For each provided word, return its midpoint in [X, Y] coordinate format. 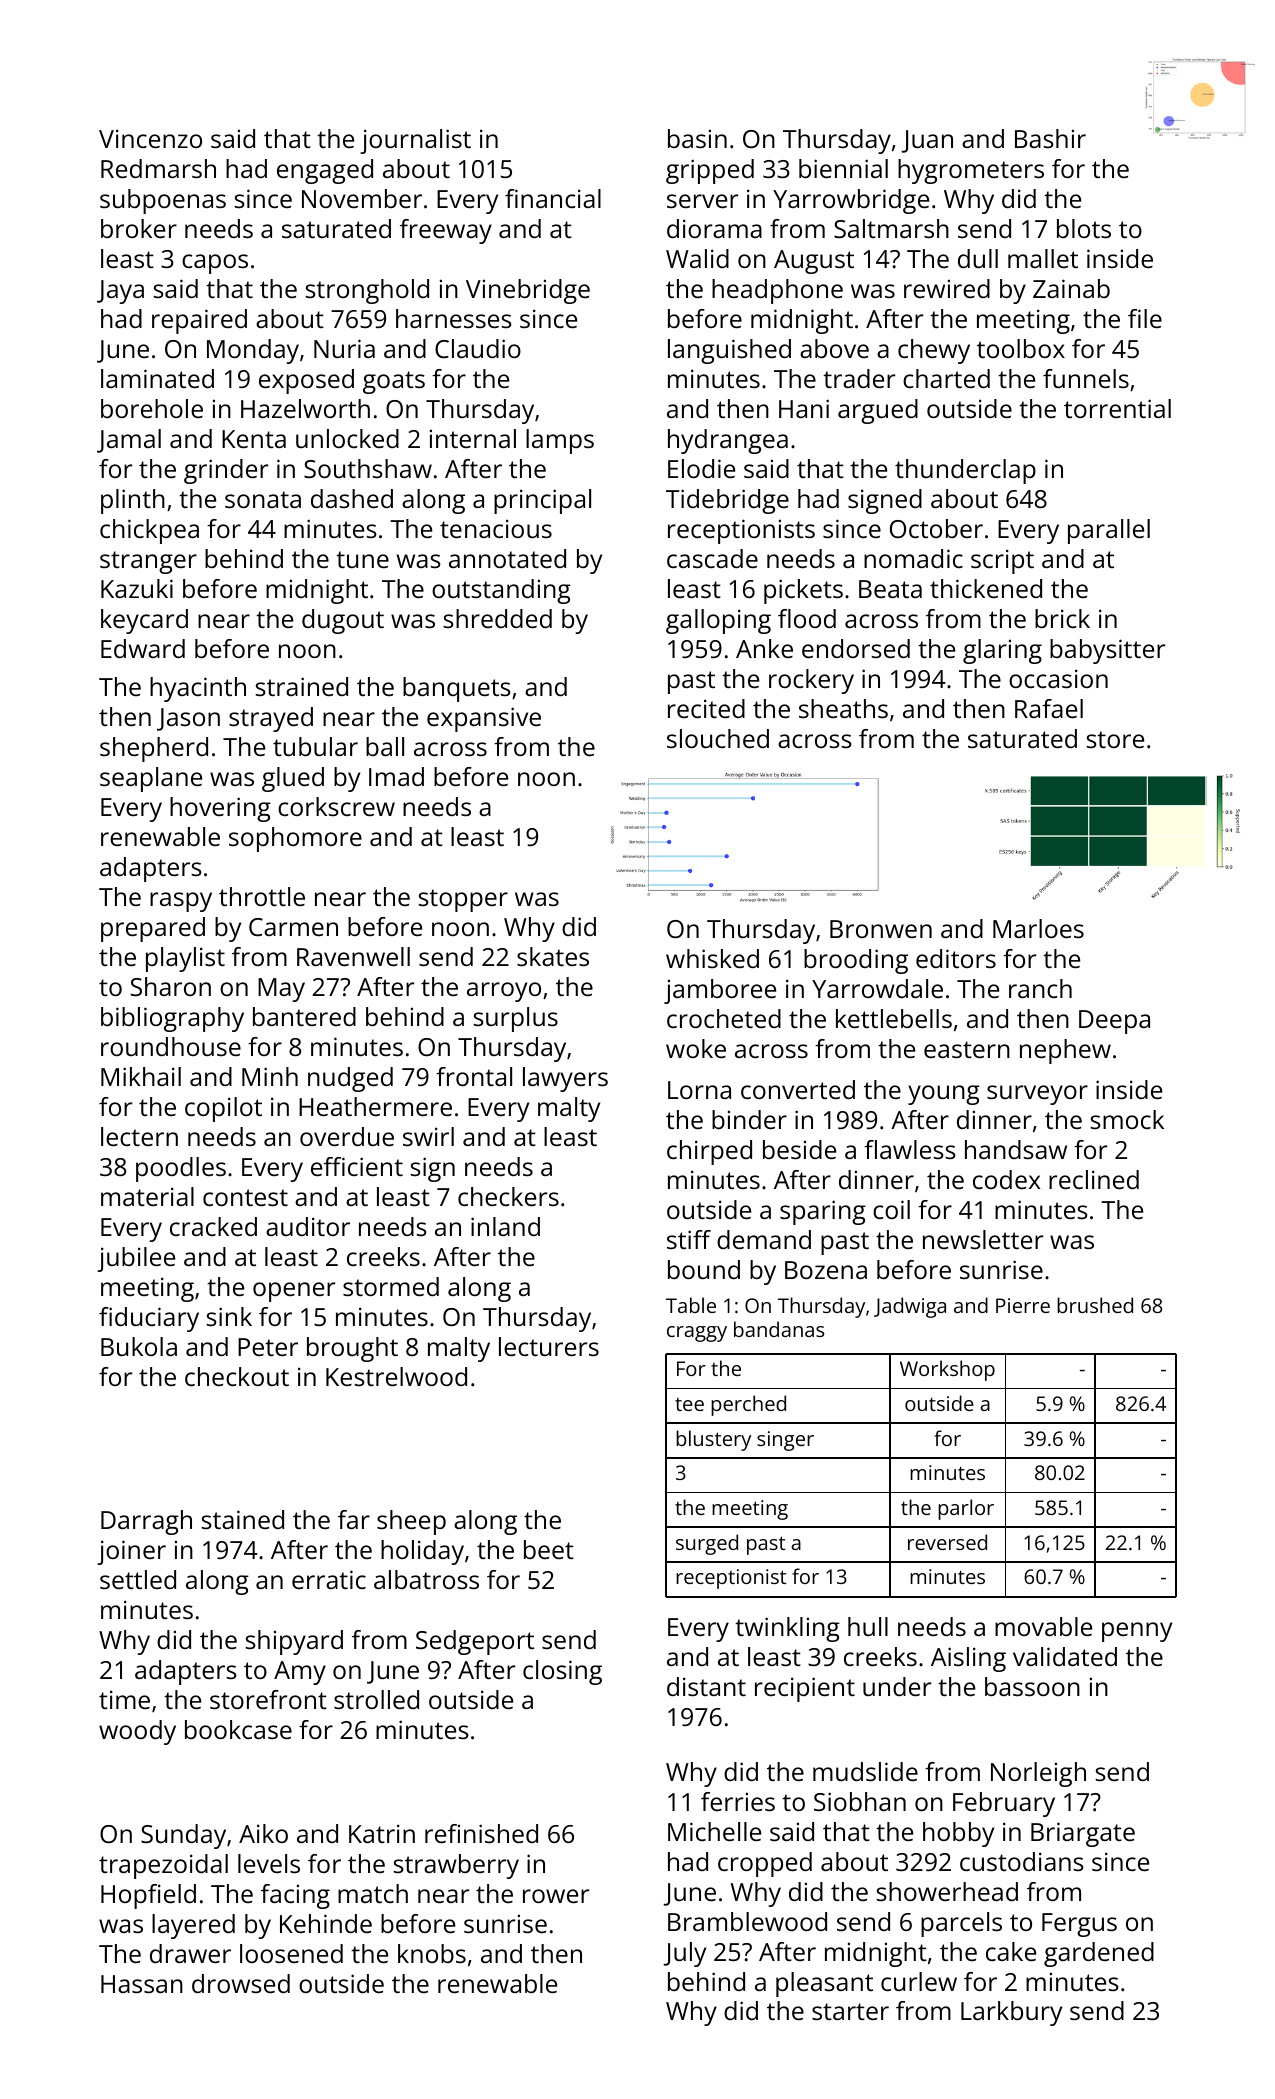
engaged [325, 171]
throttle [262, 896]
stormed [391, 1286]
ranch [1040, 988]
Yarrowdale [877, 988]
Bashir [1050, 138]
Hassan [142, 1984]
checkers [508, 1196]
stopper [463, 900]
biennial [843, 168]
